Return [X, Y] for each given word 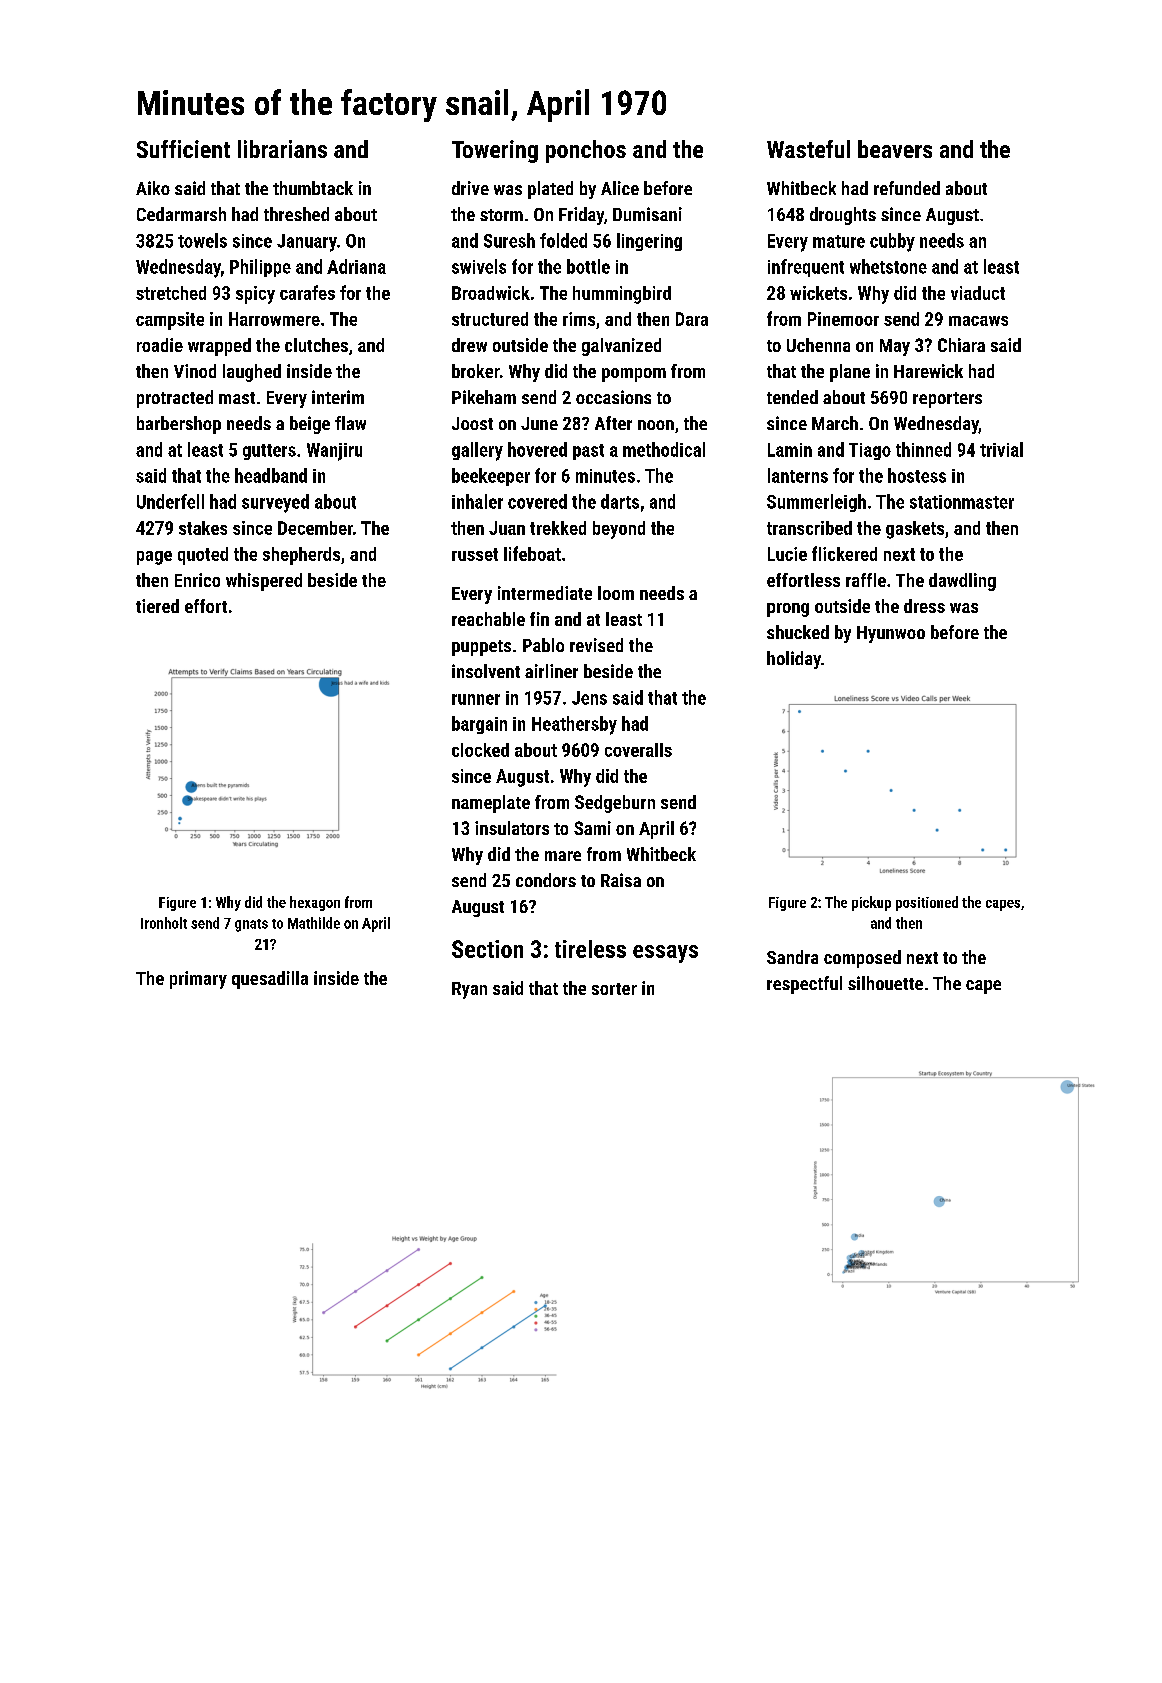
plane [850, 373]
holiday [794, 660]
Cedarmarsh [181, 214]
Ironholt [164, 923]
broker [476, 371]
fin [539, 619]
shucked [798, 632]
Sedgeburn [615, 804]
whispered [264, 582]
